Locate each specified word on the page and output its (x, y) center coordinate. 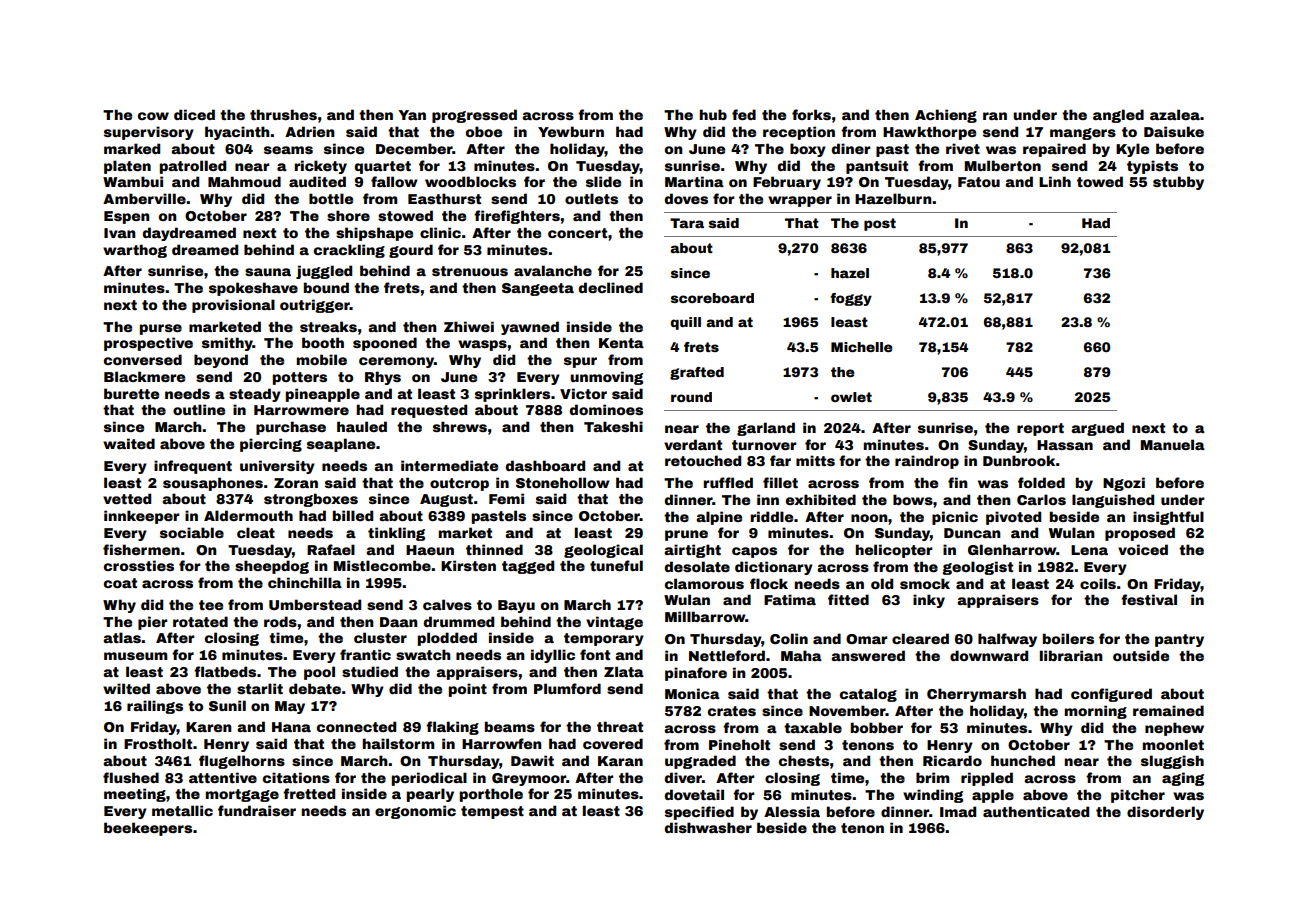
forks (811, 114)
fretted (309, 793)
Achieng (946, 116)
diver (683, 777)
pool (319, 673)
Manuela (1173, 444)
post (880, 224)
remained (1168, 710)
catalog (868, 695)
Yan (412, 115)
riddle (772, 516)
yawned (530, 328)
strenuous (470, 271)
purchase (291, 428)
